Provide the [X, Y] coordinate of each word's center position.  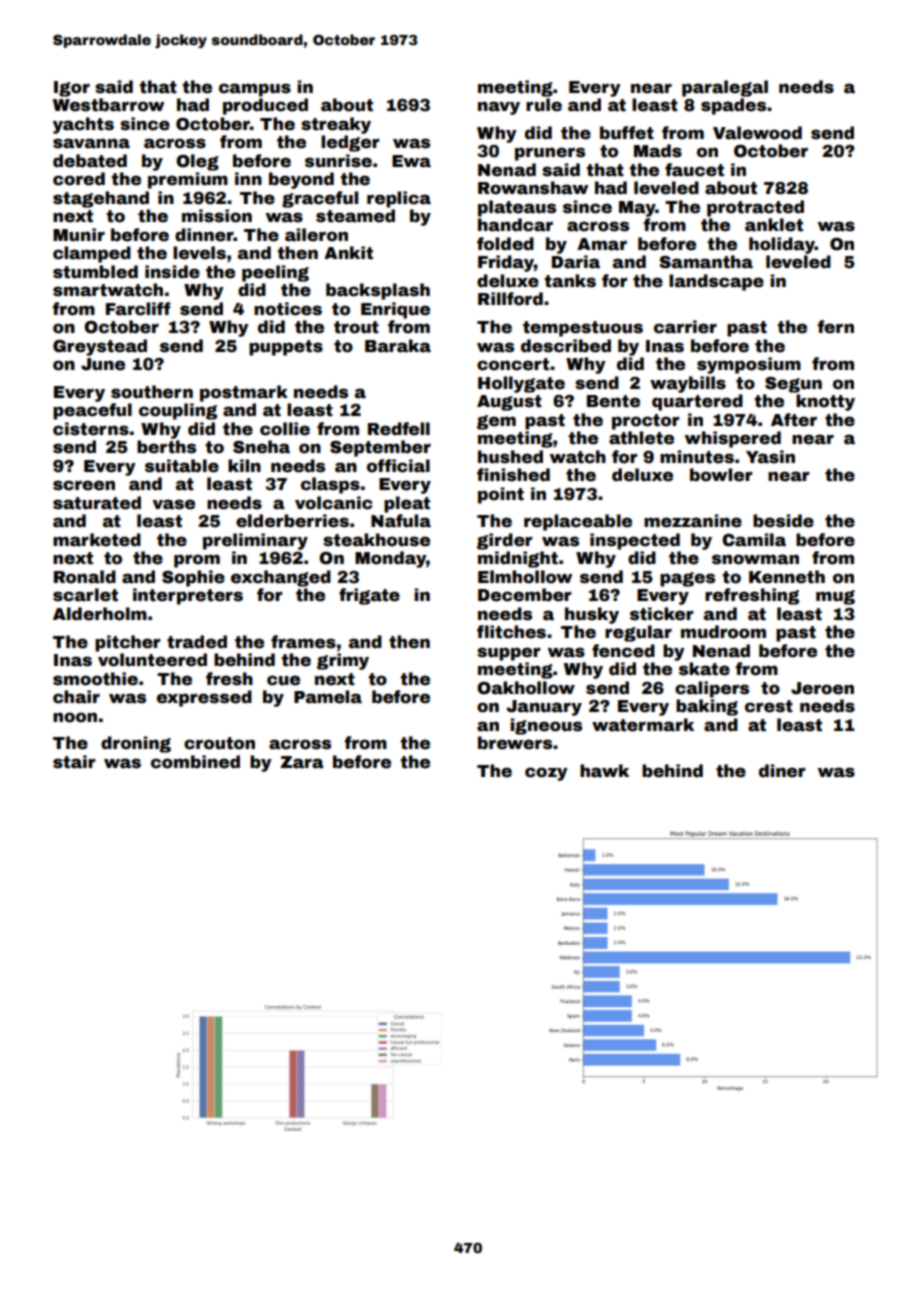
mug [835, 597]
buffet [627, 133]
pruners [550, 154]
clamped [92, 254]
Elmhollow [525, 577]
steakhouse [376, 540]
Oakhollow [526, 688]
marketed [97, 540]
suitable [182, 466]
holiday [782, 245]
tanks [570, 281]
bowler [721, 475]
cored [79, 179]
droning [136, 744]
